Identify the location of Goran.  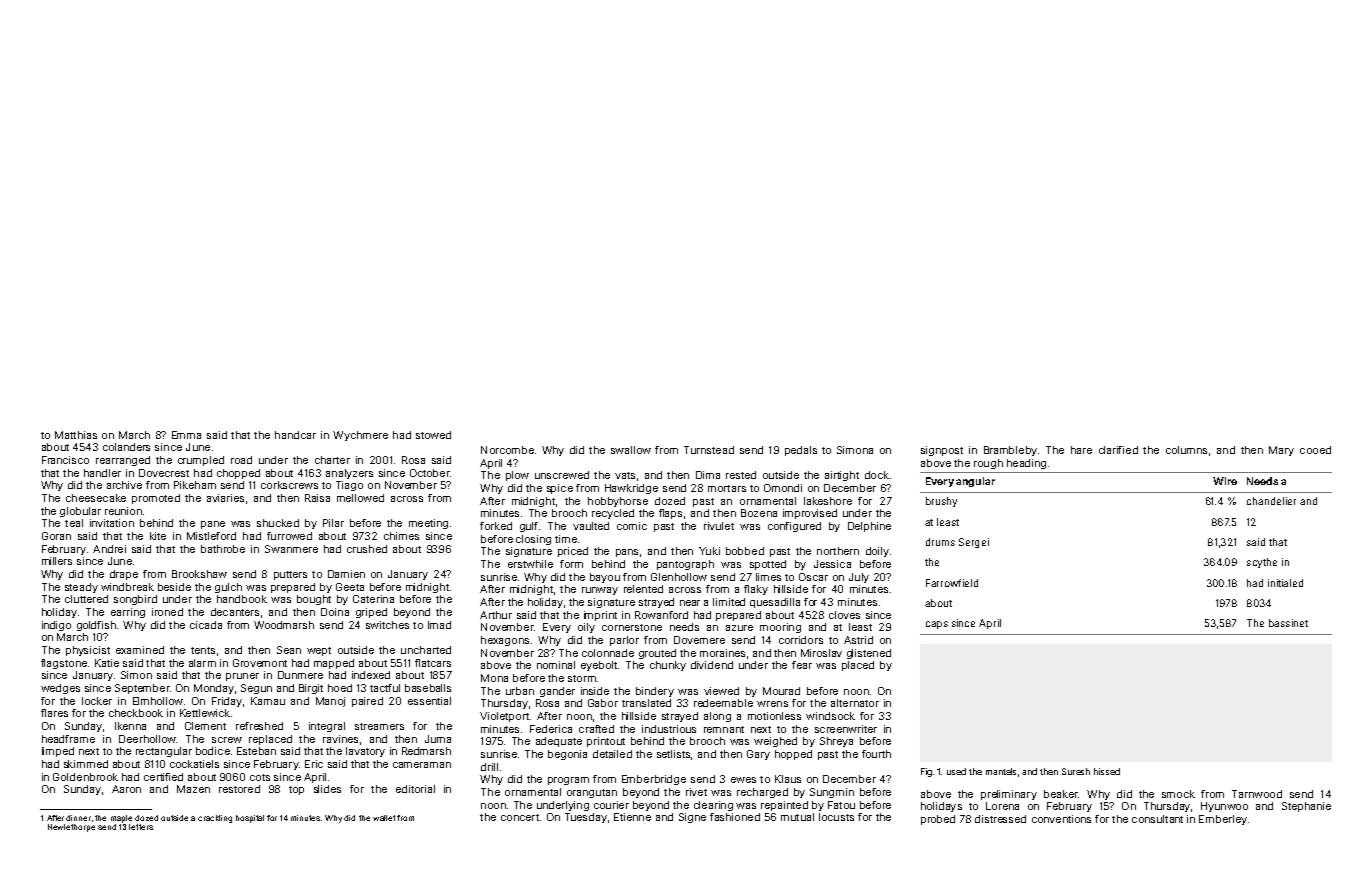
(56, 536).
